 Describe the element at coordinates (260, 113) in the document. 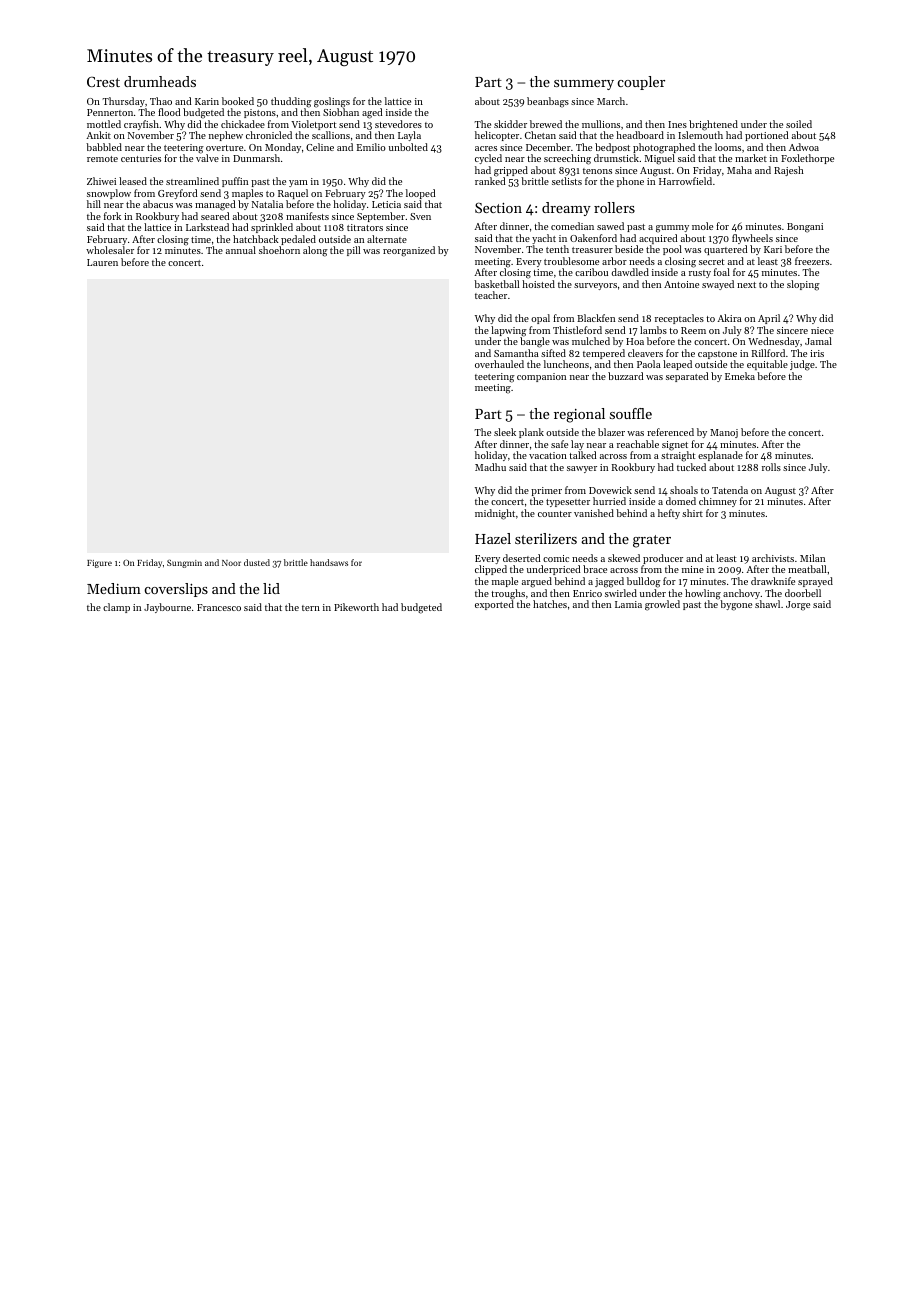

I see `pistons` at that location.
